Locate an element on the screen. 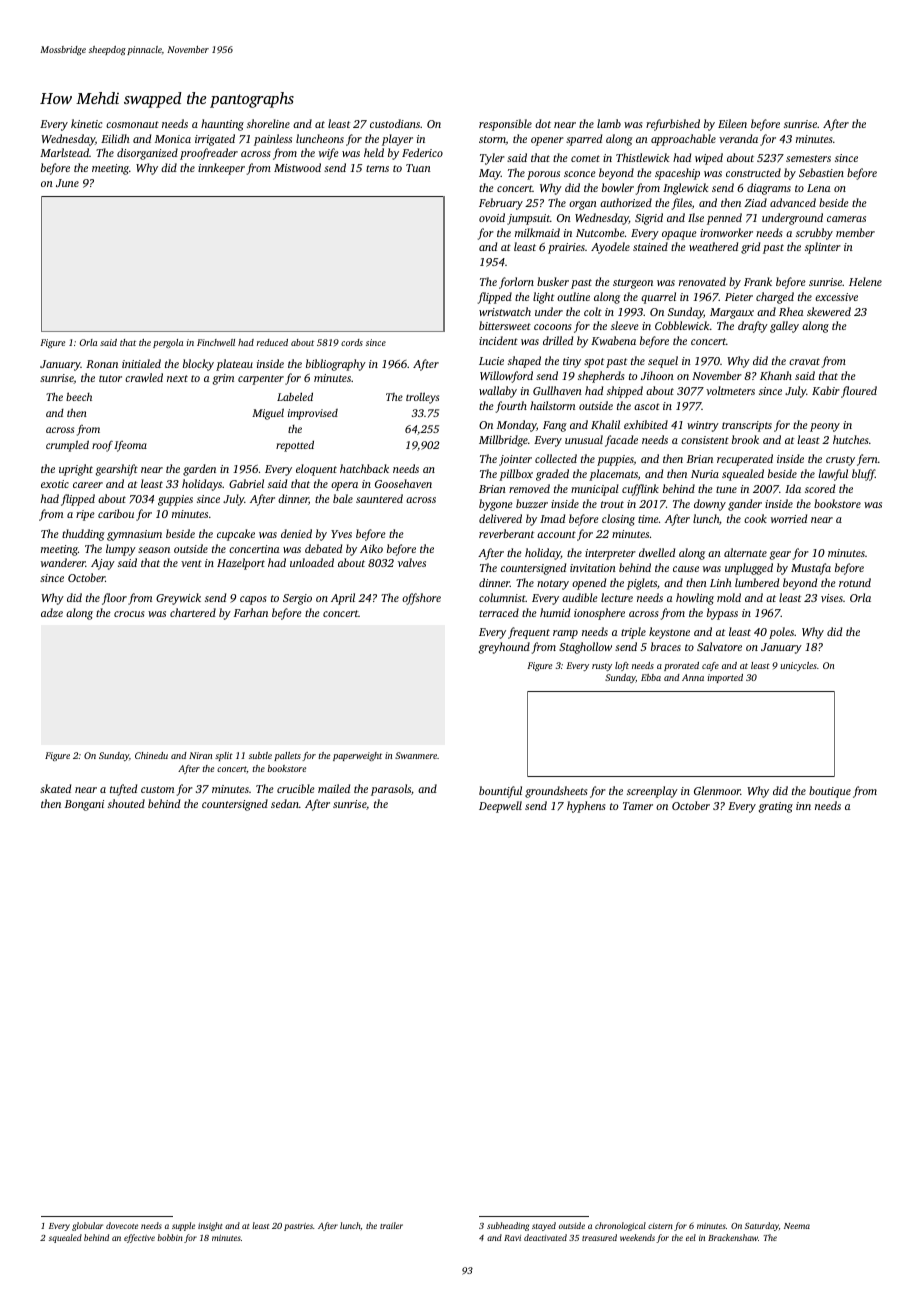 This screenshot has height=1308, width=924. screenplay is located at coordinates (652, 792).
